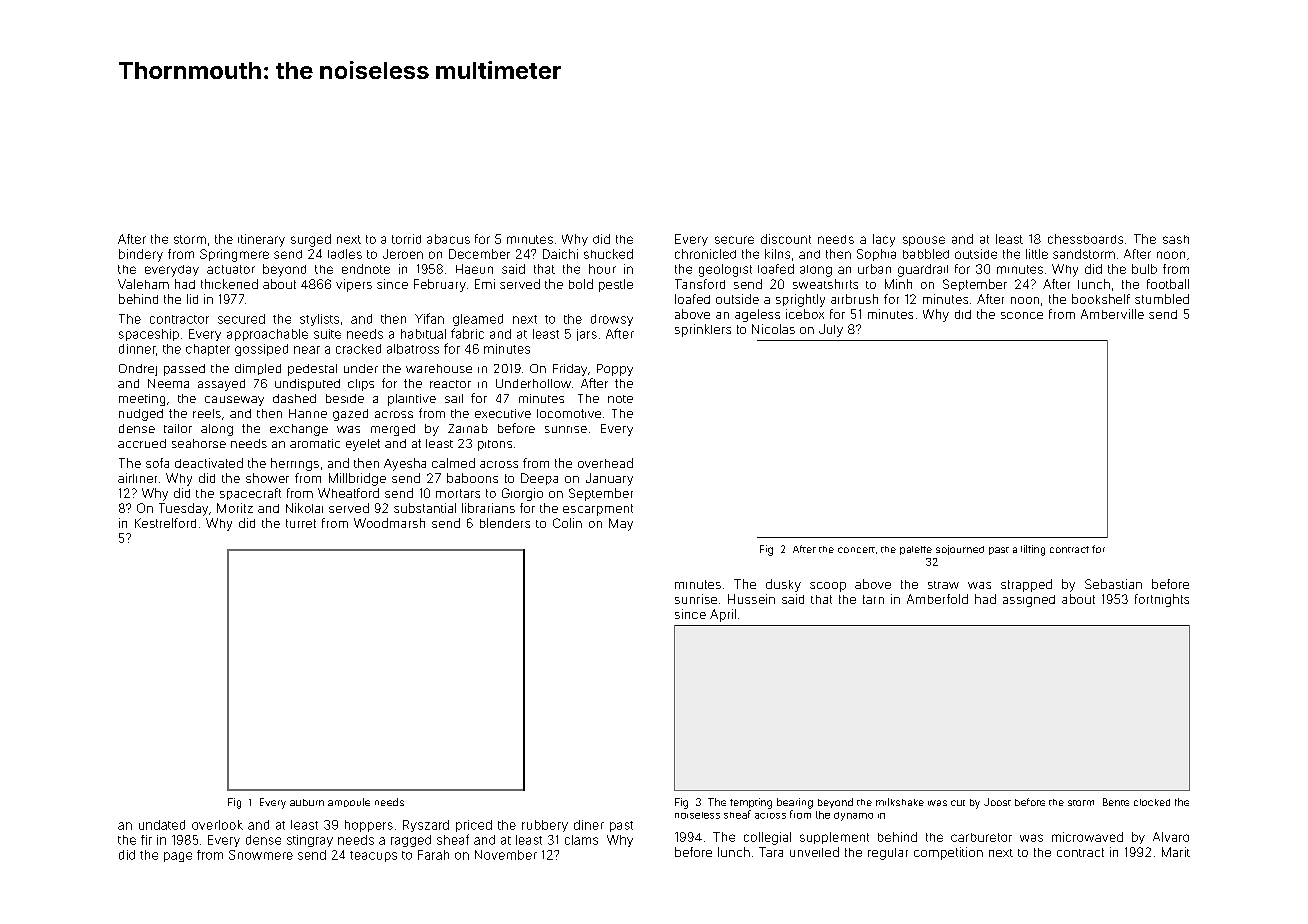 This document has height=924, width=1308. What do you see at coordinates (723, 615) in the document?
I see `April` at bounding box center [723, 615].
